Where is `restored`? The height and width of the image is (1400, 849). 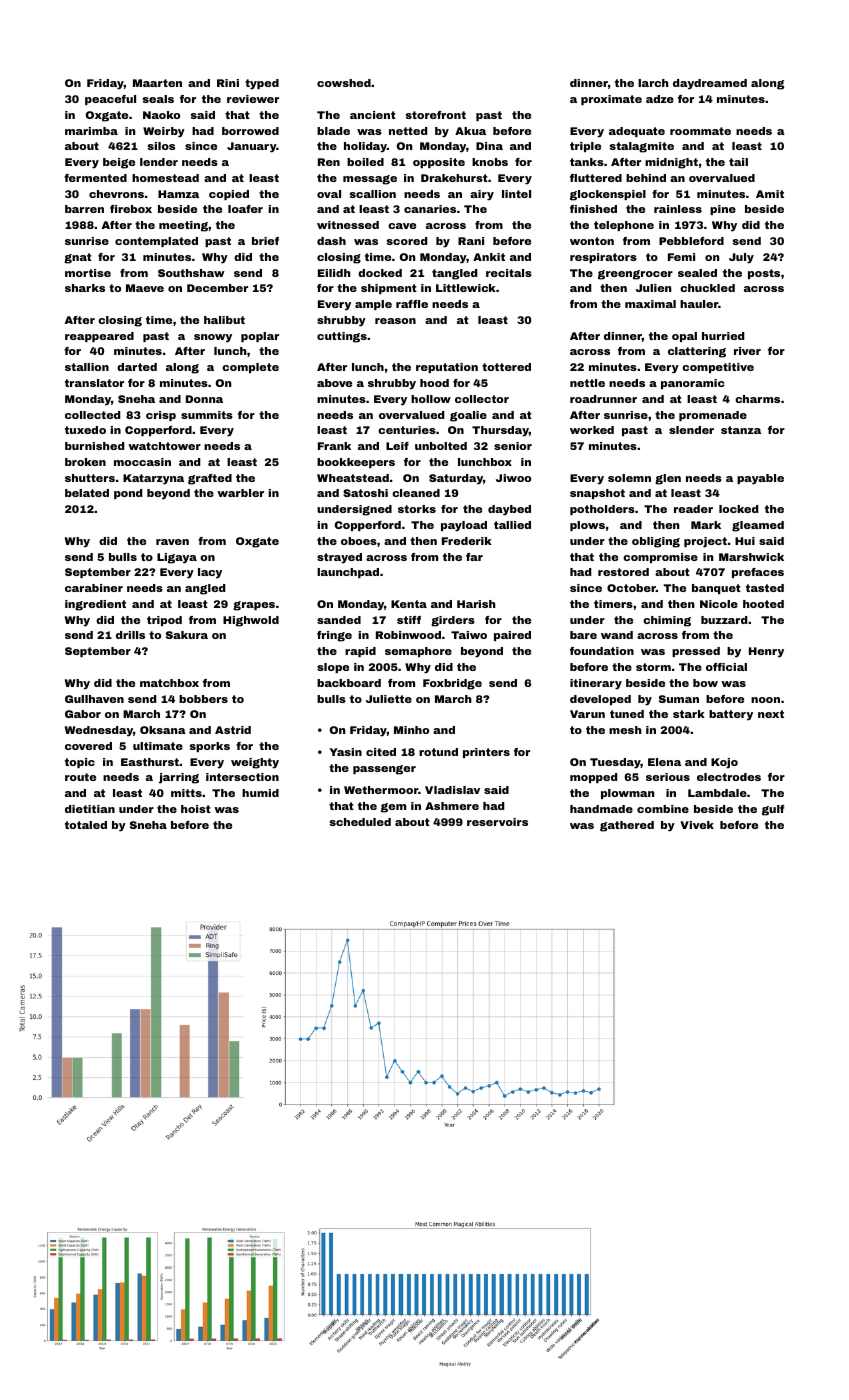
restored is located at coordinates (623, 572).
